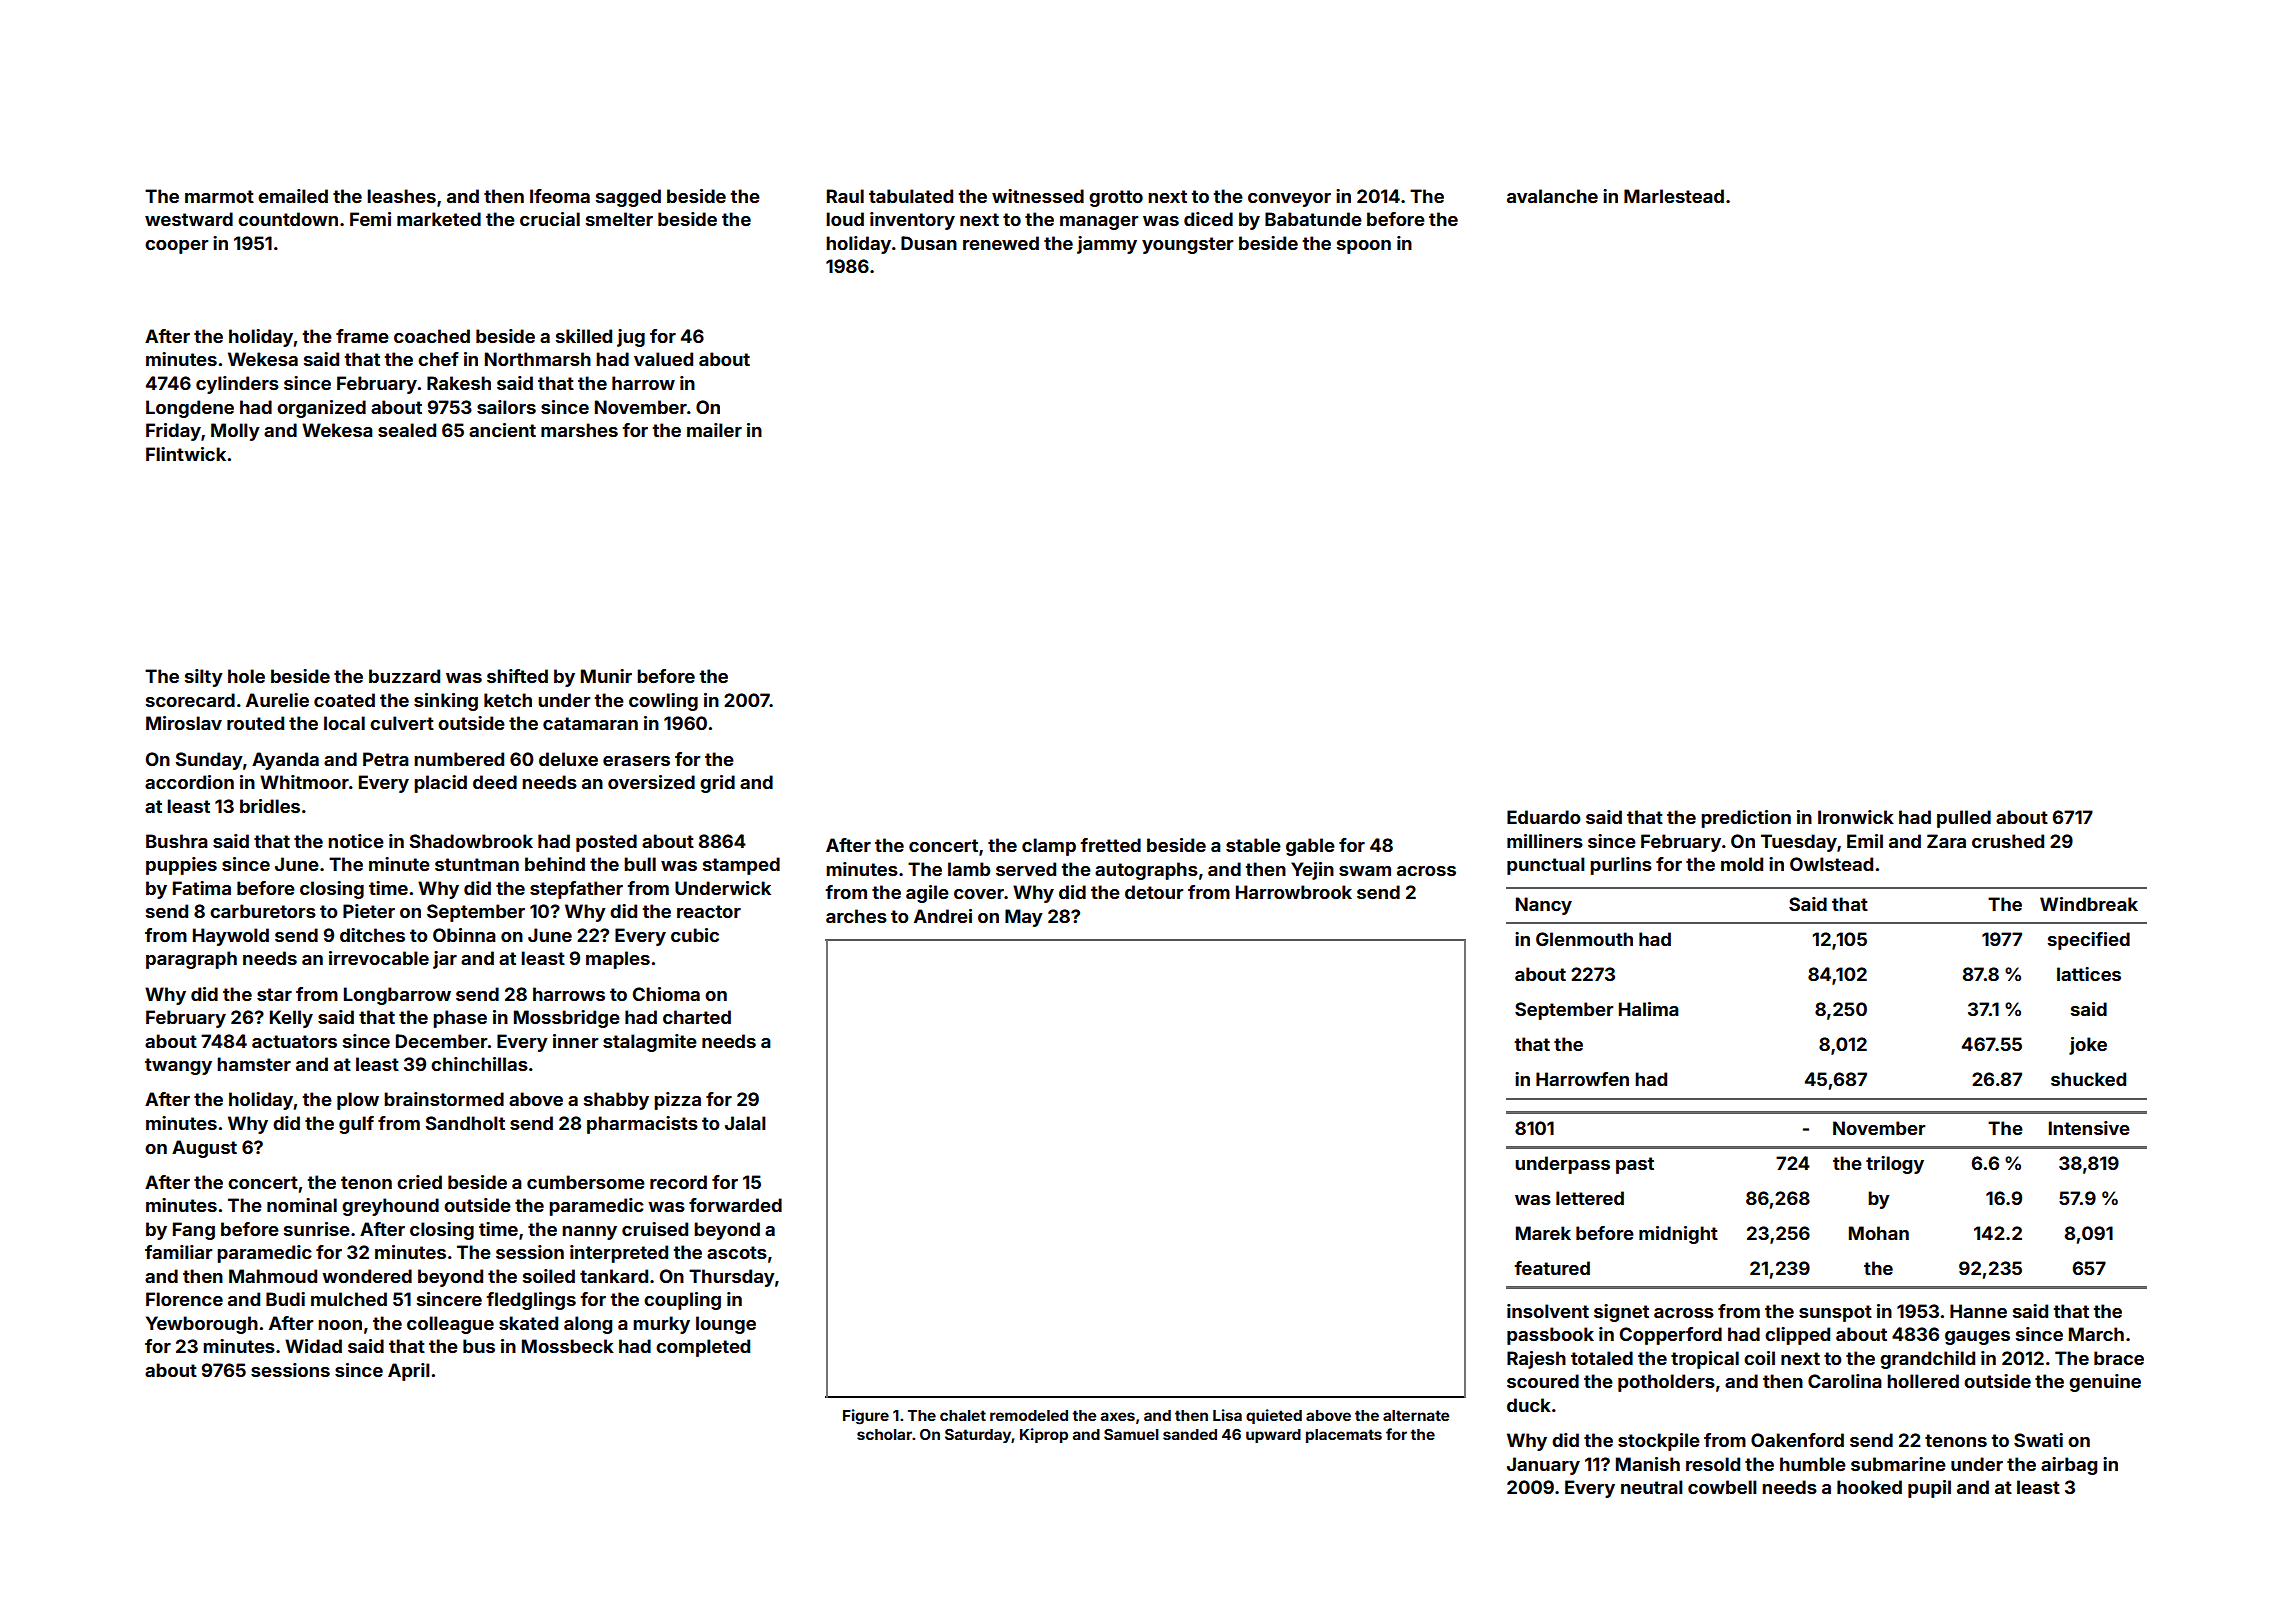 Image resolution: width=2292 pixels, height=1620 pixels. I want to click on mailer, so click(714, 430).
